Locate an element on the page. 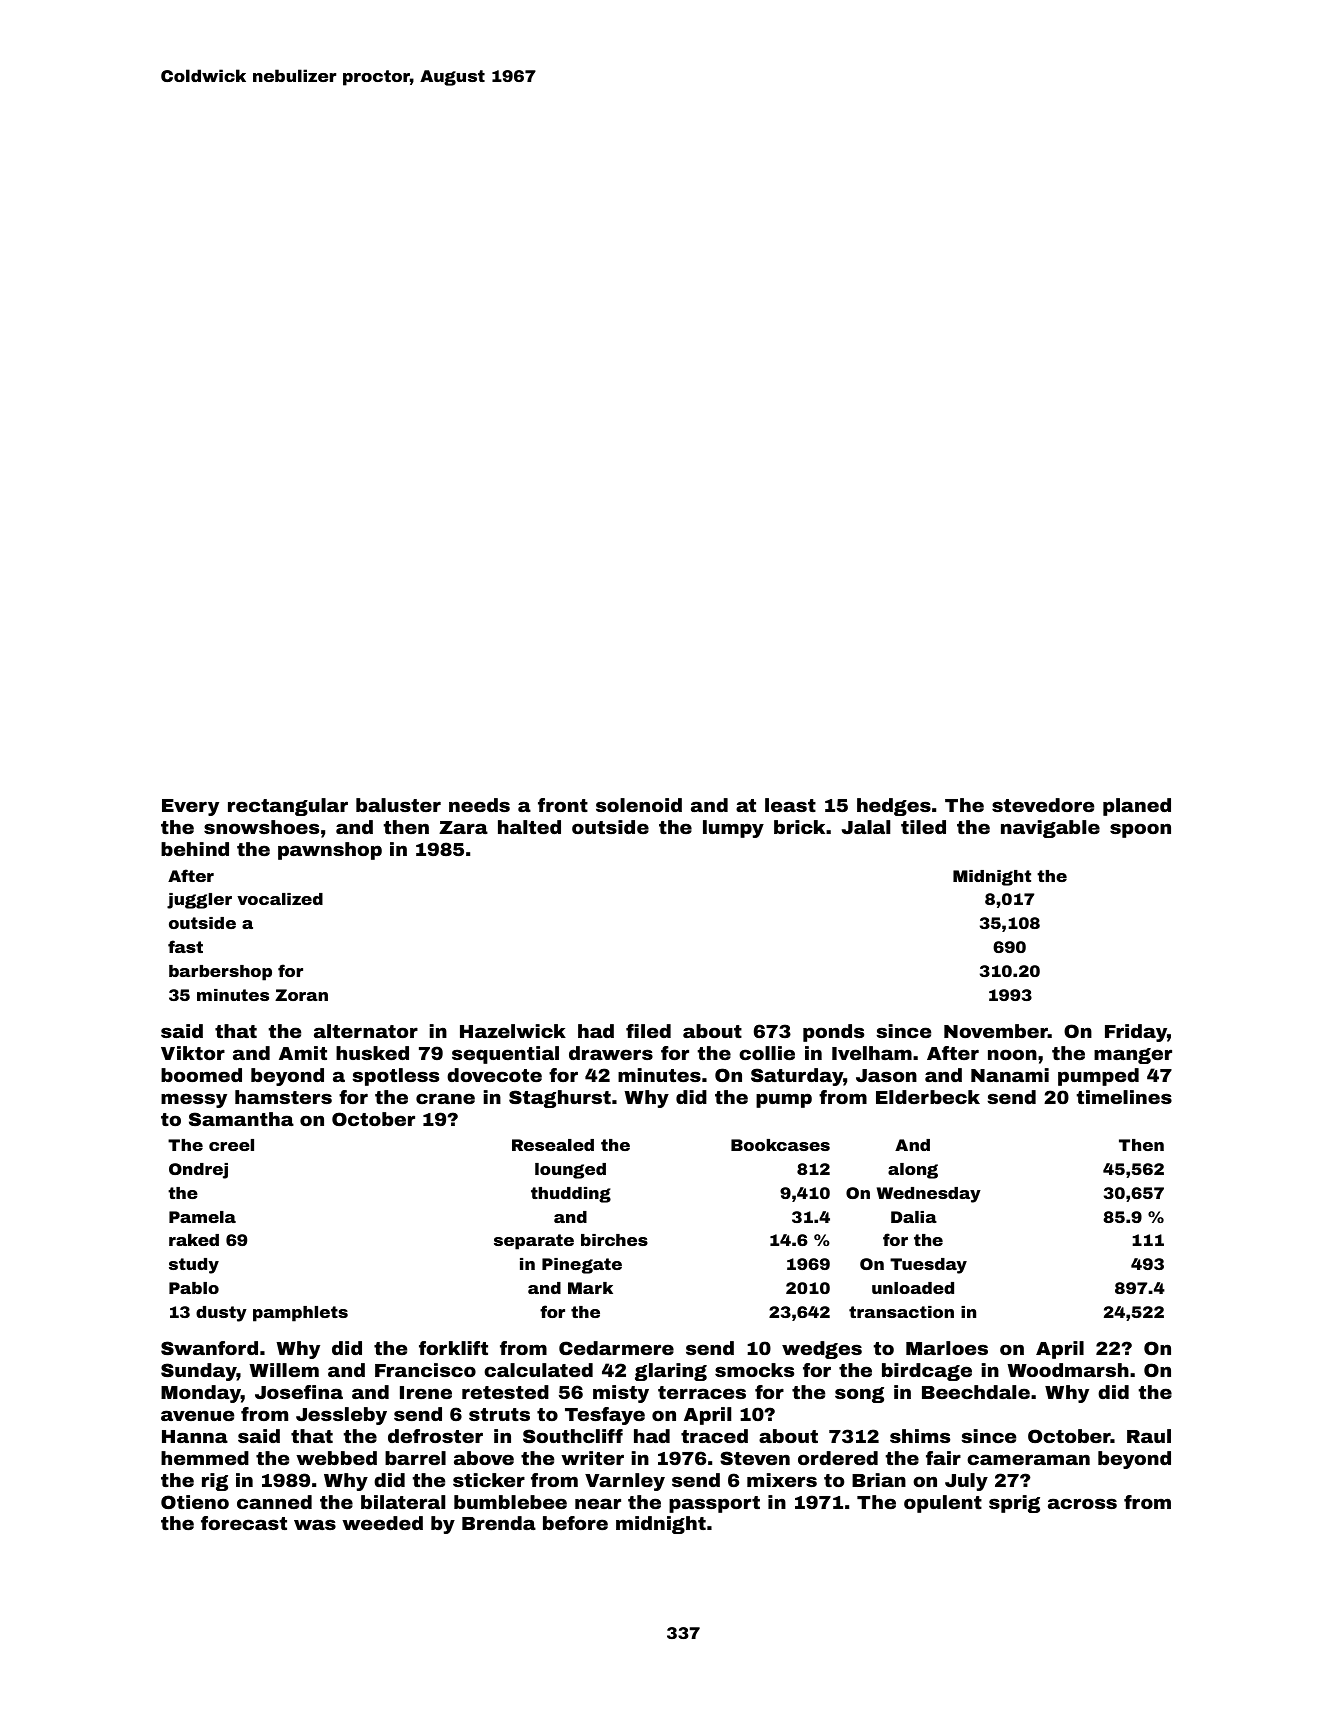  across is located at coordinates (1082, 1503).
